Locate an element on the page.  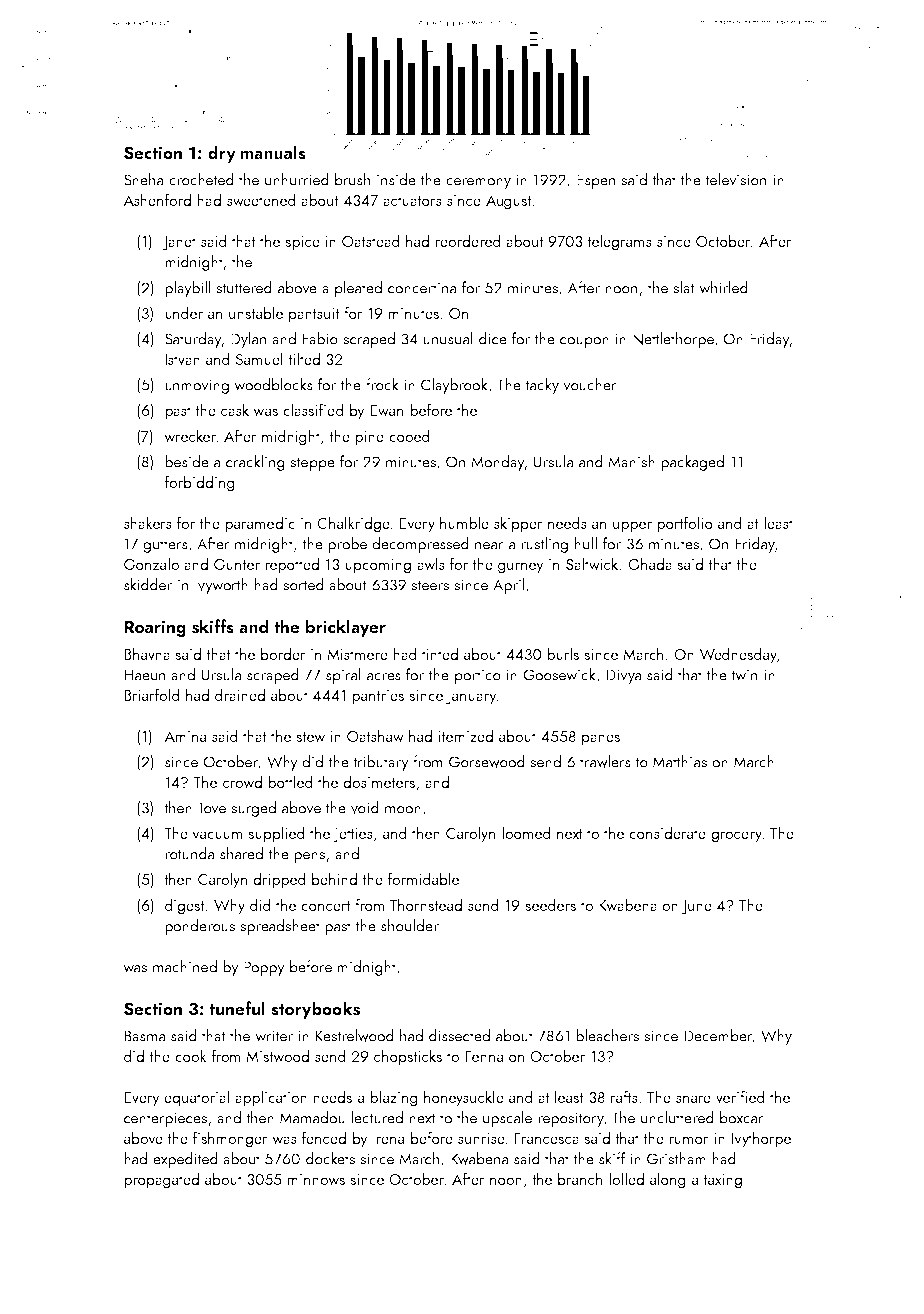
classified is located at coordinates (313, 409).
